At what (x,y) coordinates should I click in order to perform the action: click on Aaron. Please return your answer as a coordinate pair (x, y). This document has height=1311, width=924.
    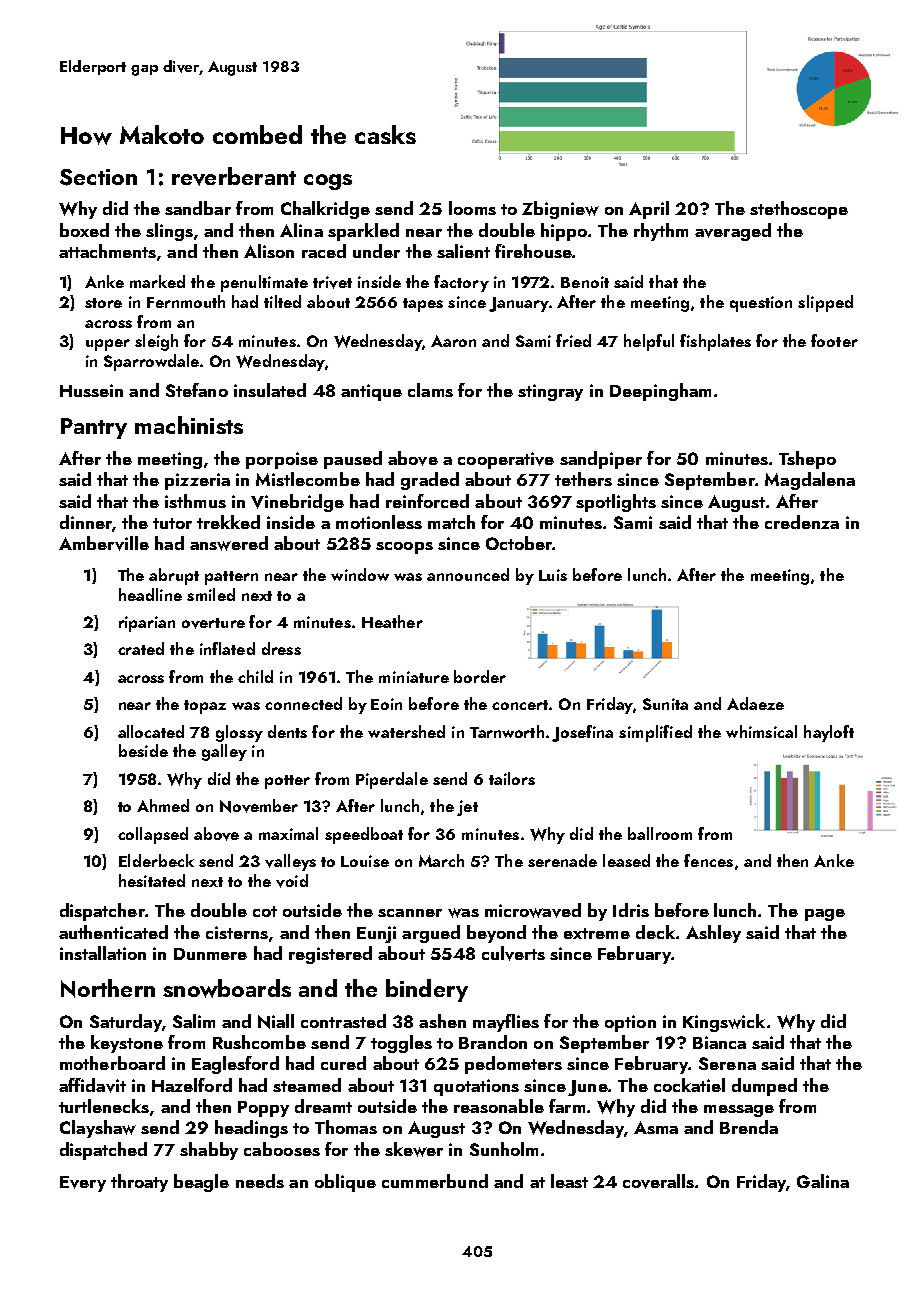
    Looking at the image, I should click on (453, 341).
